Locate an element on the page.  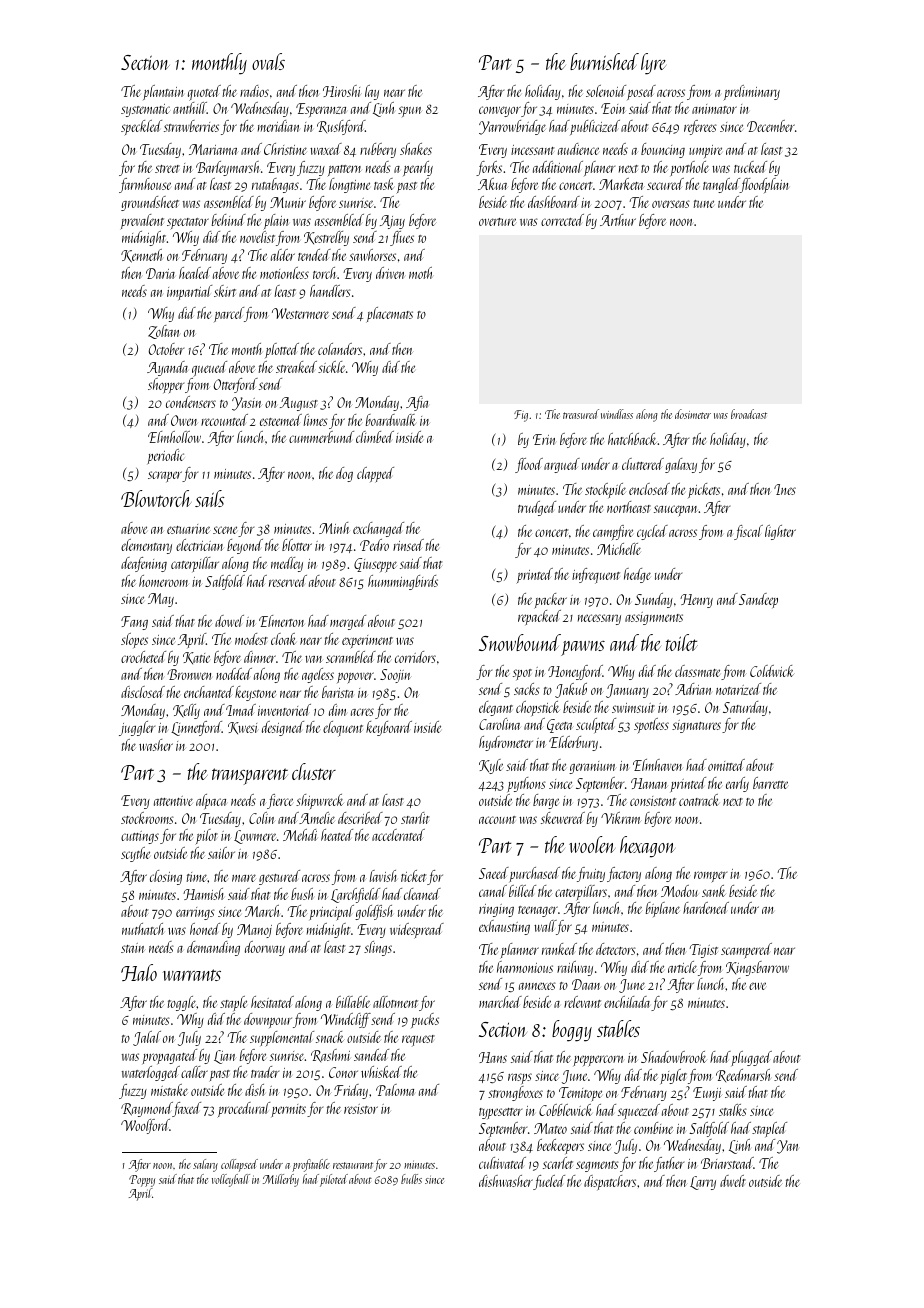
Yarrowbridge is located at coordinates (512, 127).
